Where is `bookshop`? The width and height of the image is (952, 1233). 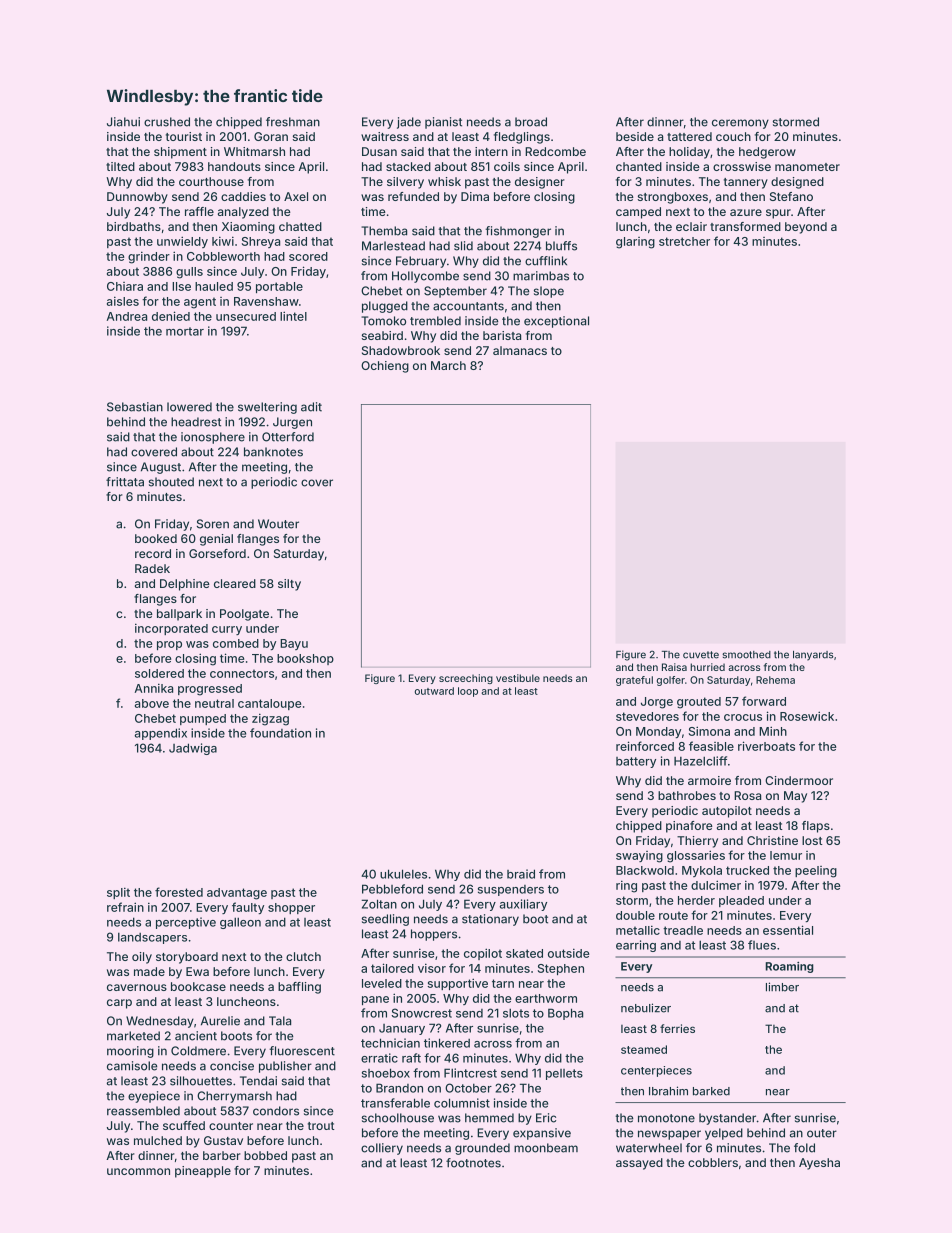
bookshop is located at coordinates (305, 659).
